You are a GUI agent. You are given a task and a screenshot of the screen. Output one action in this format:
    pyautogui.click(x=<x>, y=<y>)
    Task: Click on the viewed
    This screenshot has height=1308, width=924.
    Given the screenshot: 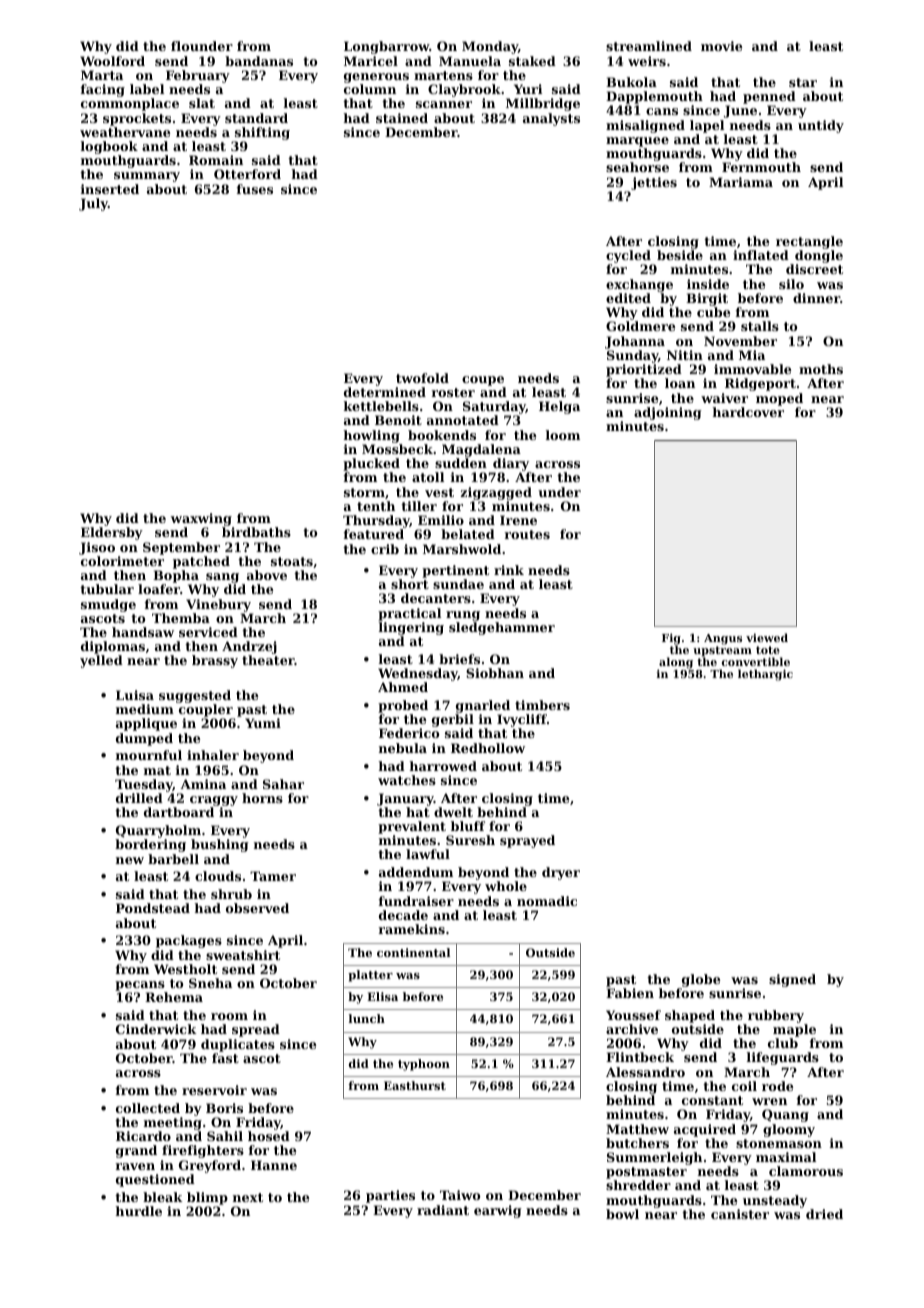 What is the action you would take?
    pyautogui.click(x=767, y=637)
